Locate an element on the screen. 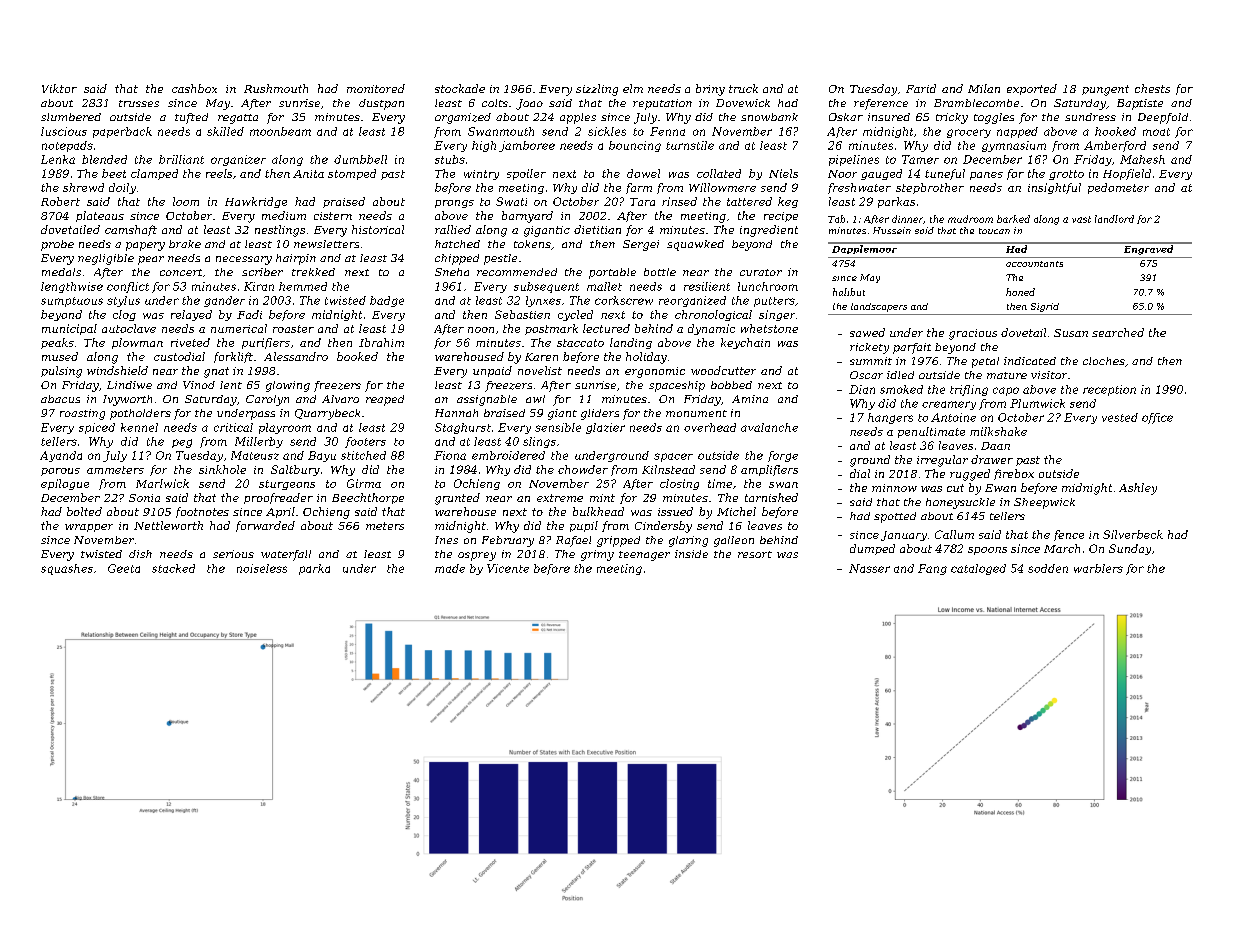  Bramblecombe is located at coordinates (976, 103).
